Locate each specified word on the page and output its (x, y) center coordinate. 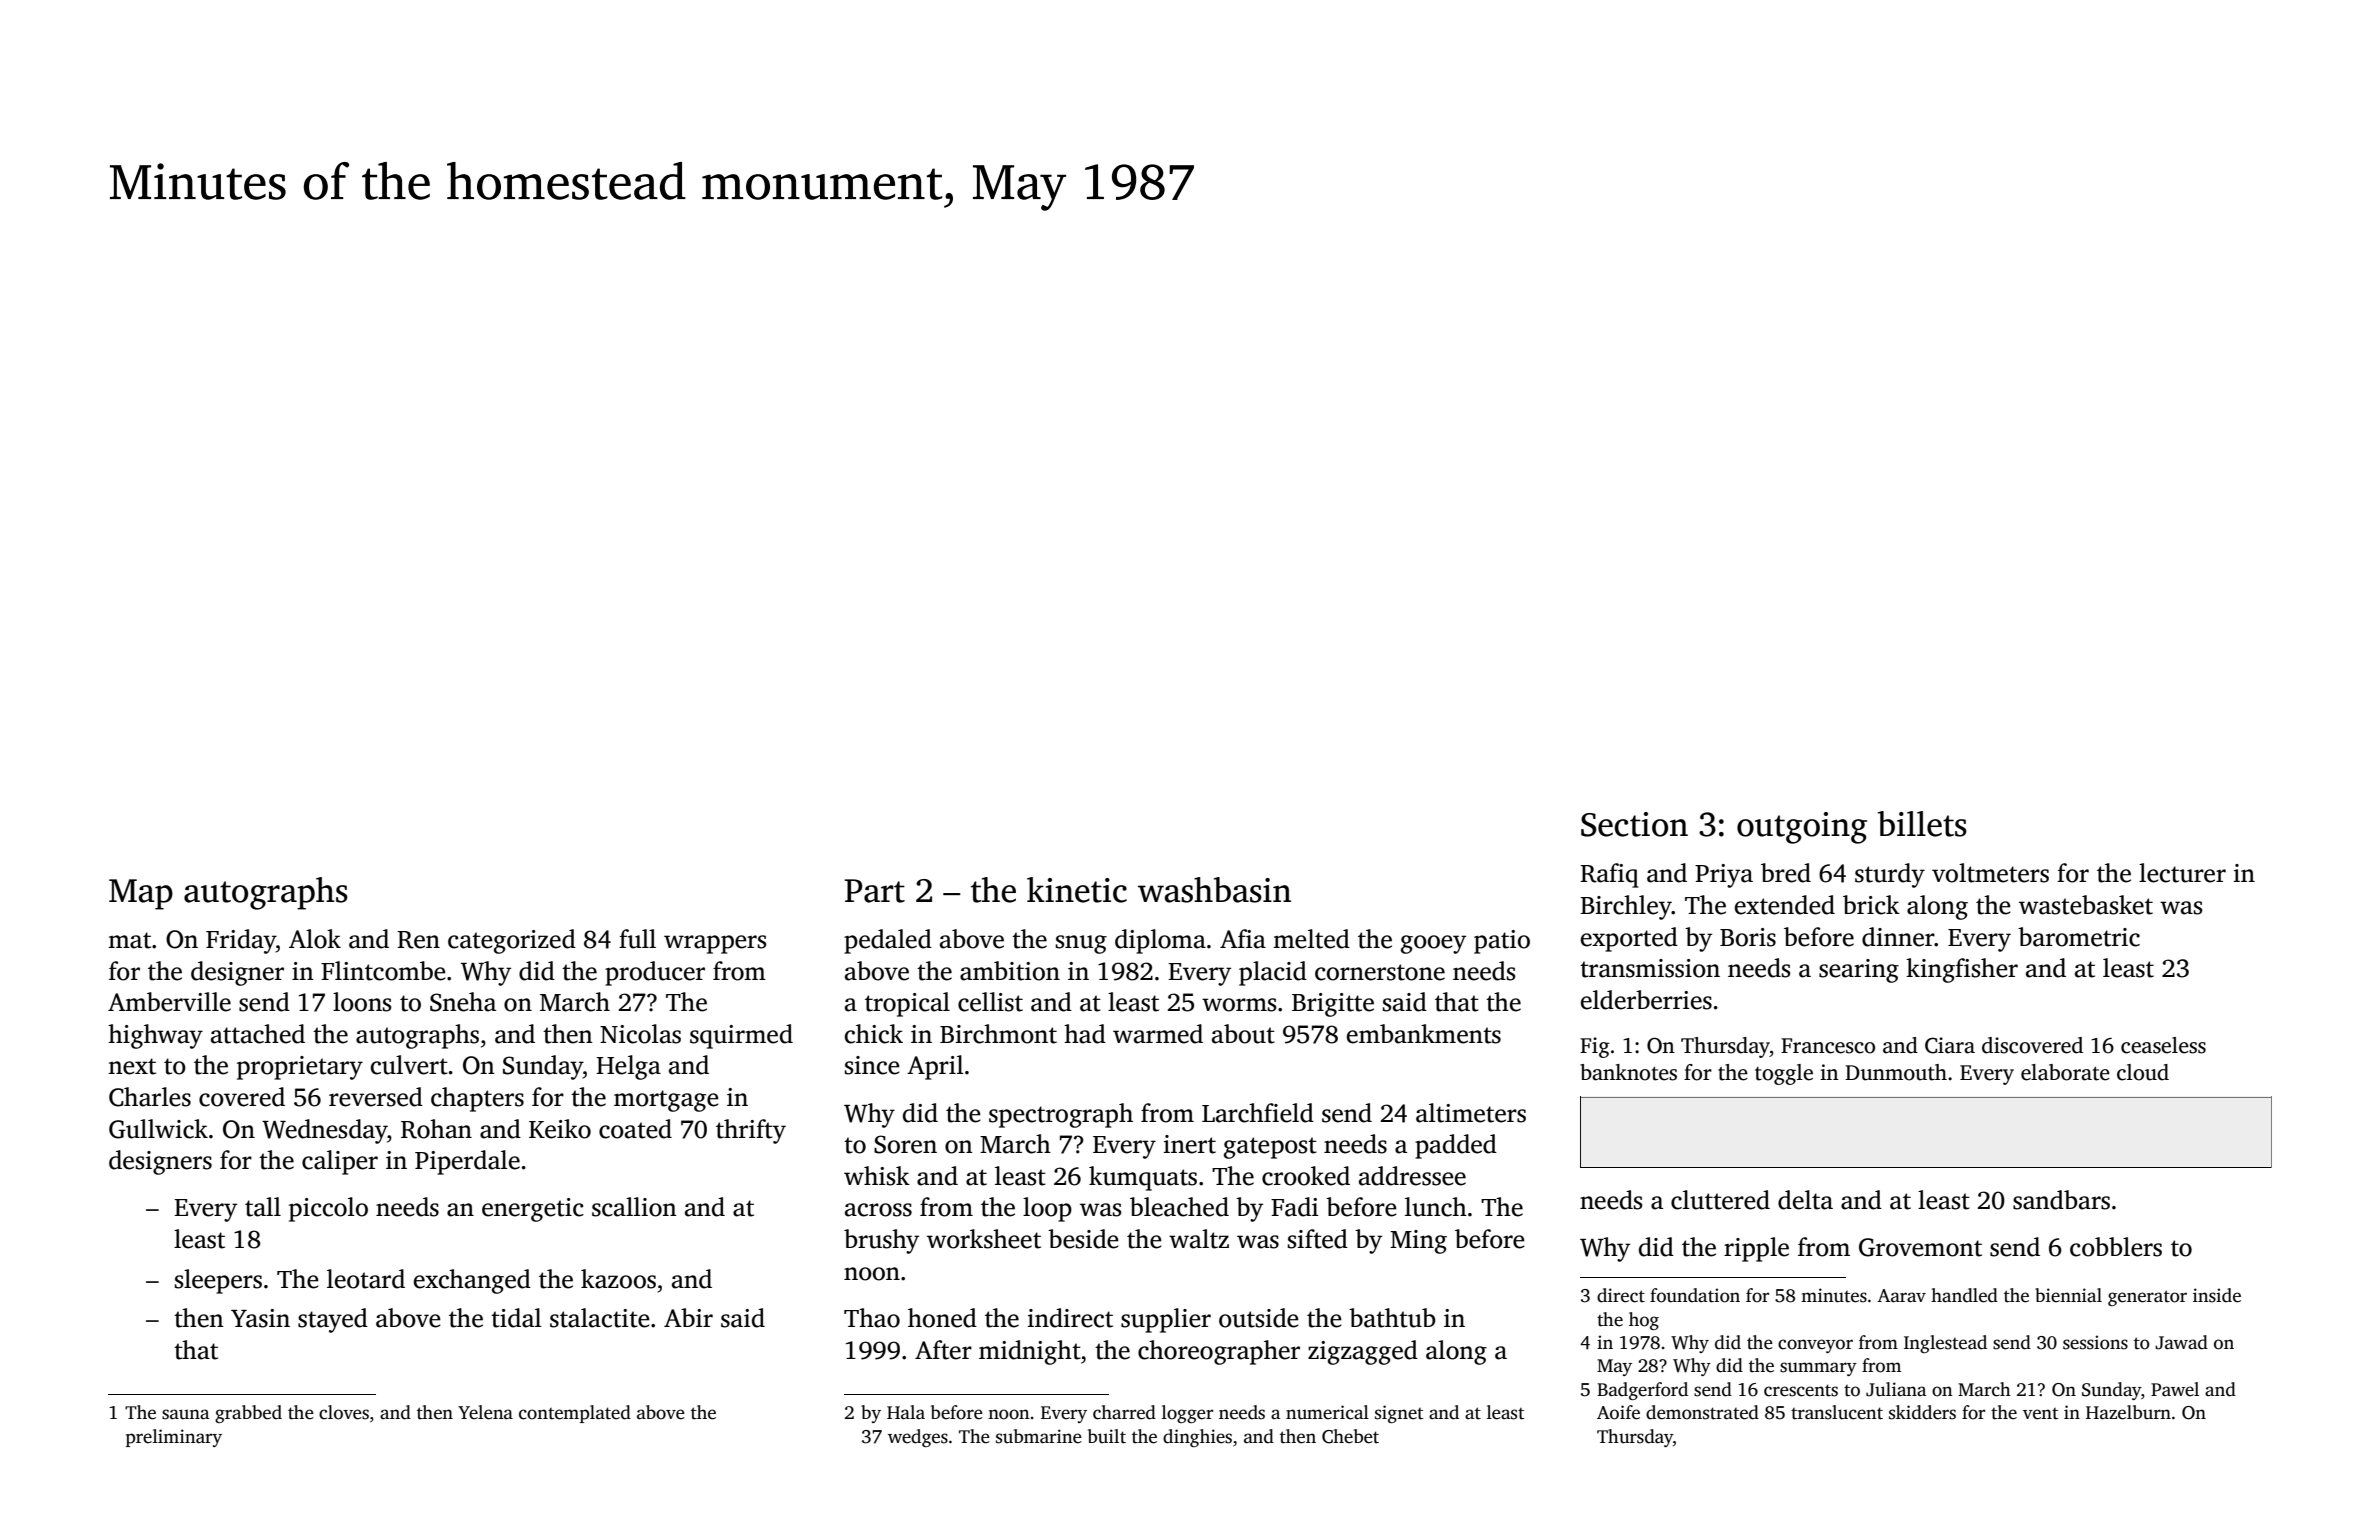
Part (875, 891)
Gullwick (158, 1129)
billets (1922, 824)
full (637, 939)
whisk (877, 1176)
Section (1634, 824)
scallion (634, 1207)
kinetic (1077, 890)
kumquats (1143, 1178)
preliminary (174, 1438)
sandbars (2061, 1200)
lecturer (2182, 873)
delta (1805, 1200)
